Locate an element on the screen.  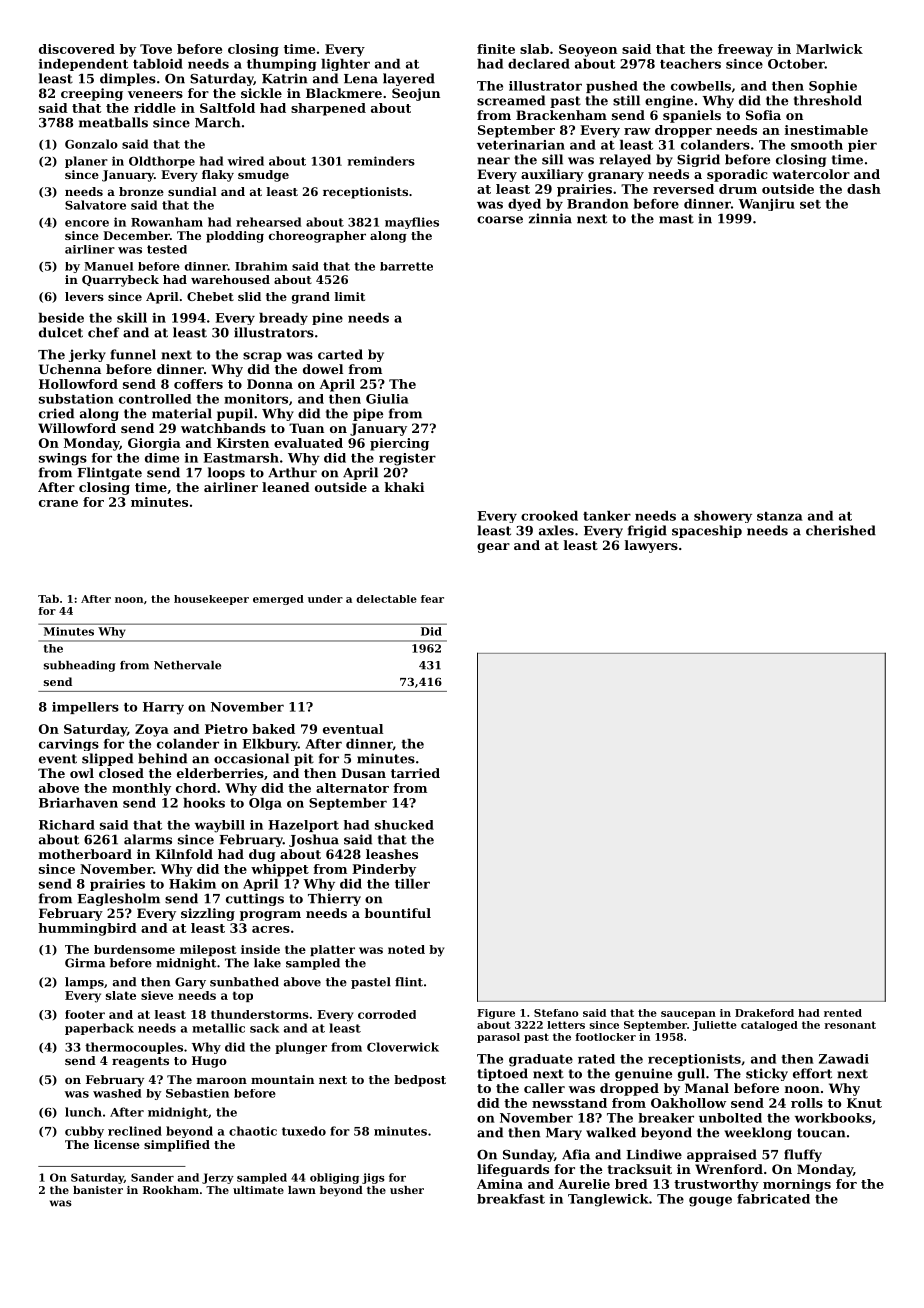
banister is located at coordinates (98, 1190).
